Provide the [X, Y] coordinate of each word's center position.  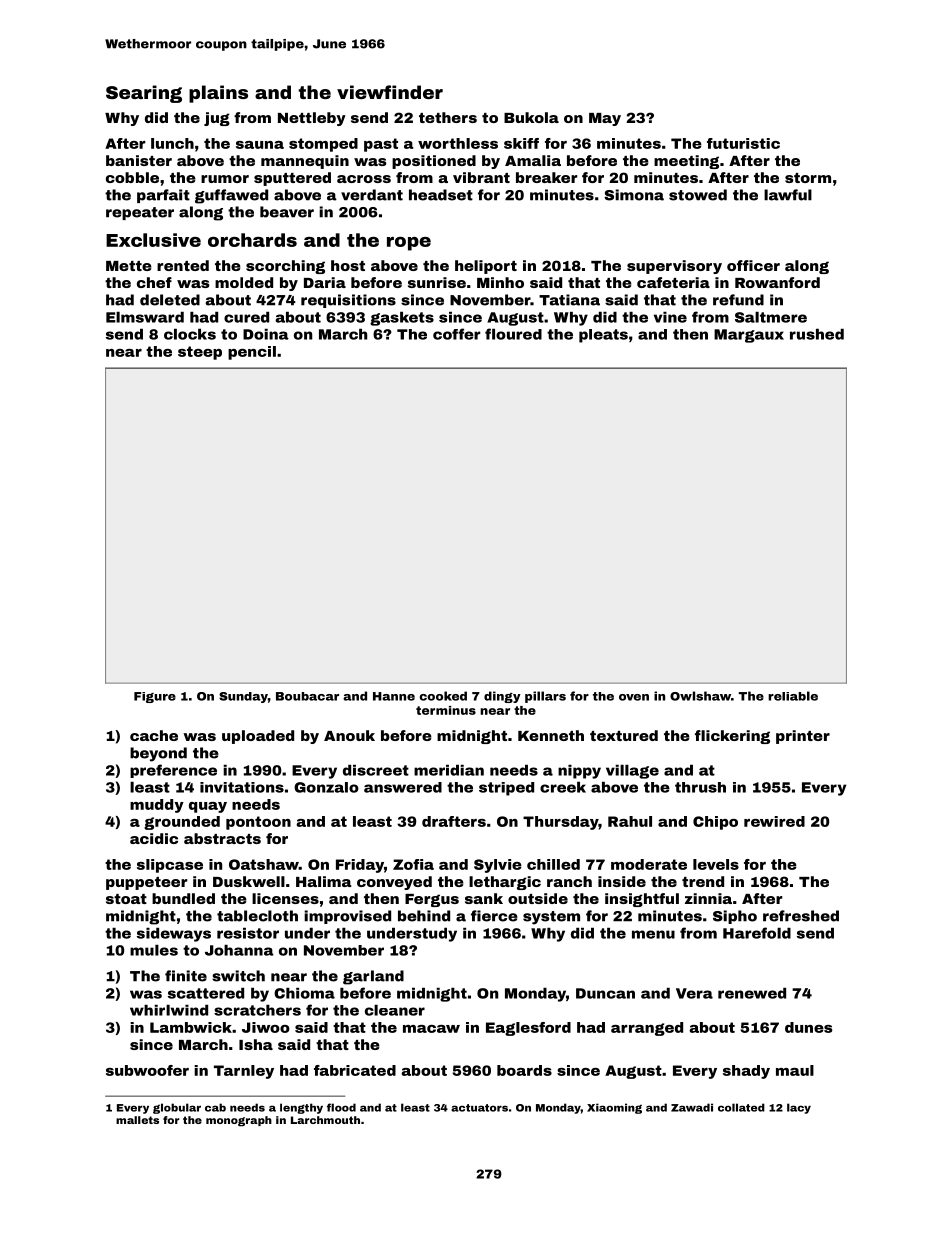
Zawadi [692, 1107]
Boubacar [307, 696]
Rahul [630, 821]
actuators [479, 1108]
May [605, 119]
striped [506, 789]
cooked [443, 696]
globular [177, 1108]
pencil [252, 353]
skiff [521, 143]
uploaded [258, 737]
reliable [793, 696]
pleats [603, 336]
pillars [545, 697]
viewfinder [390, 92]
